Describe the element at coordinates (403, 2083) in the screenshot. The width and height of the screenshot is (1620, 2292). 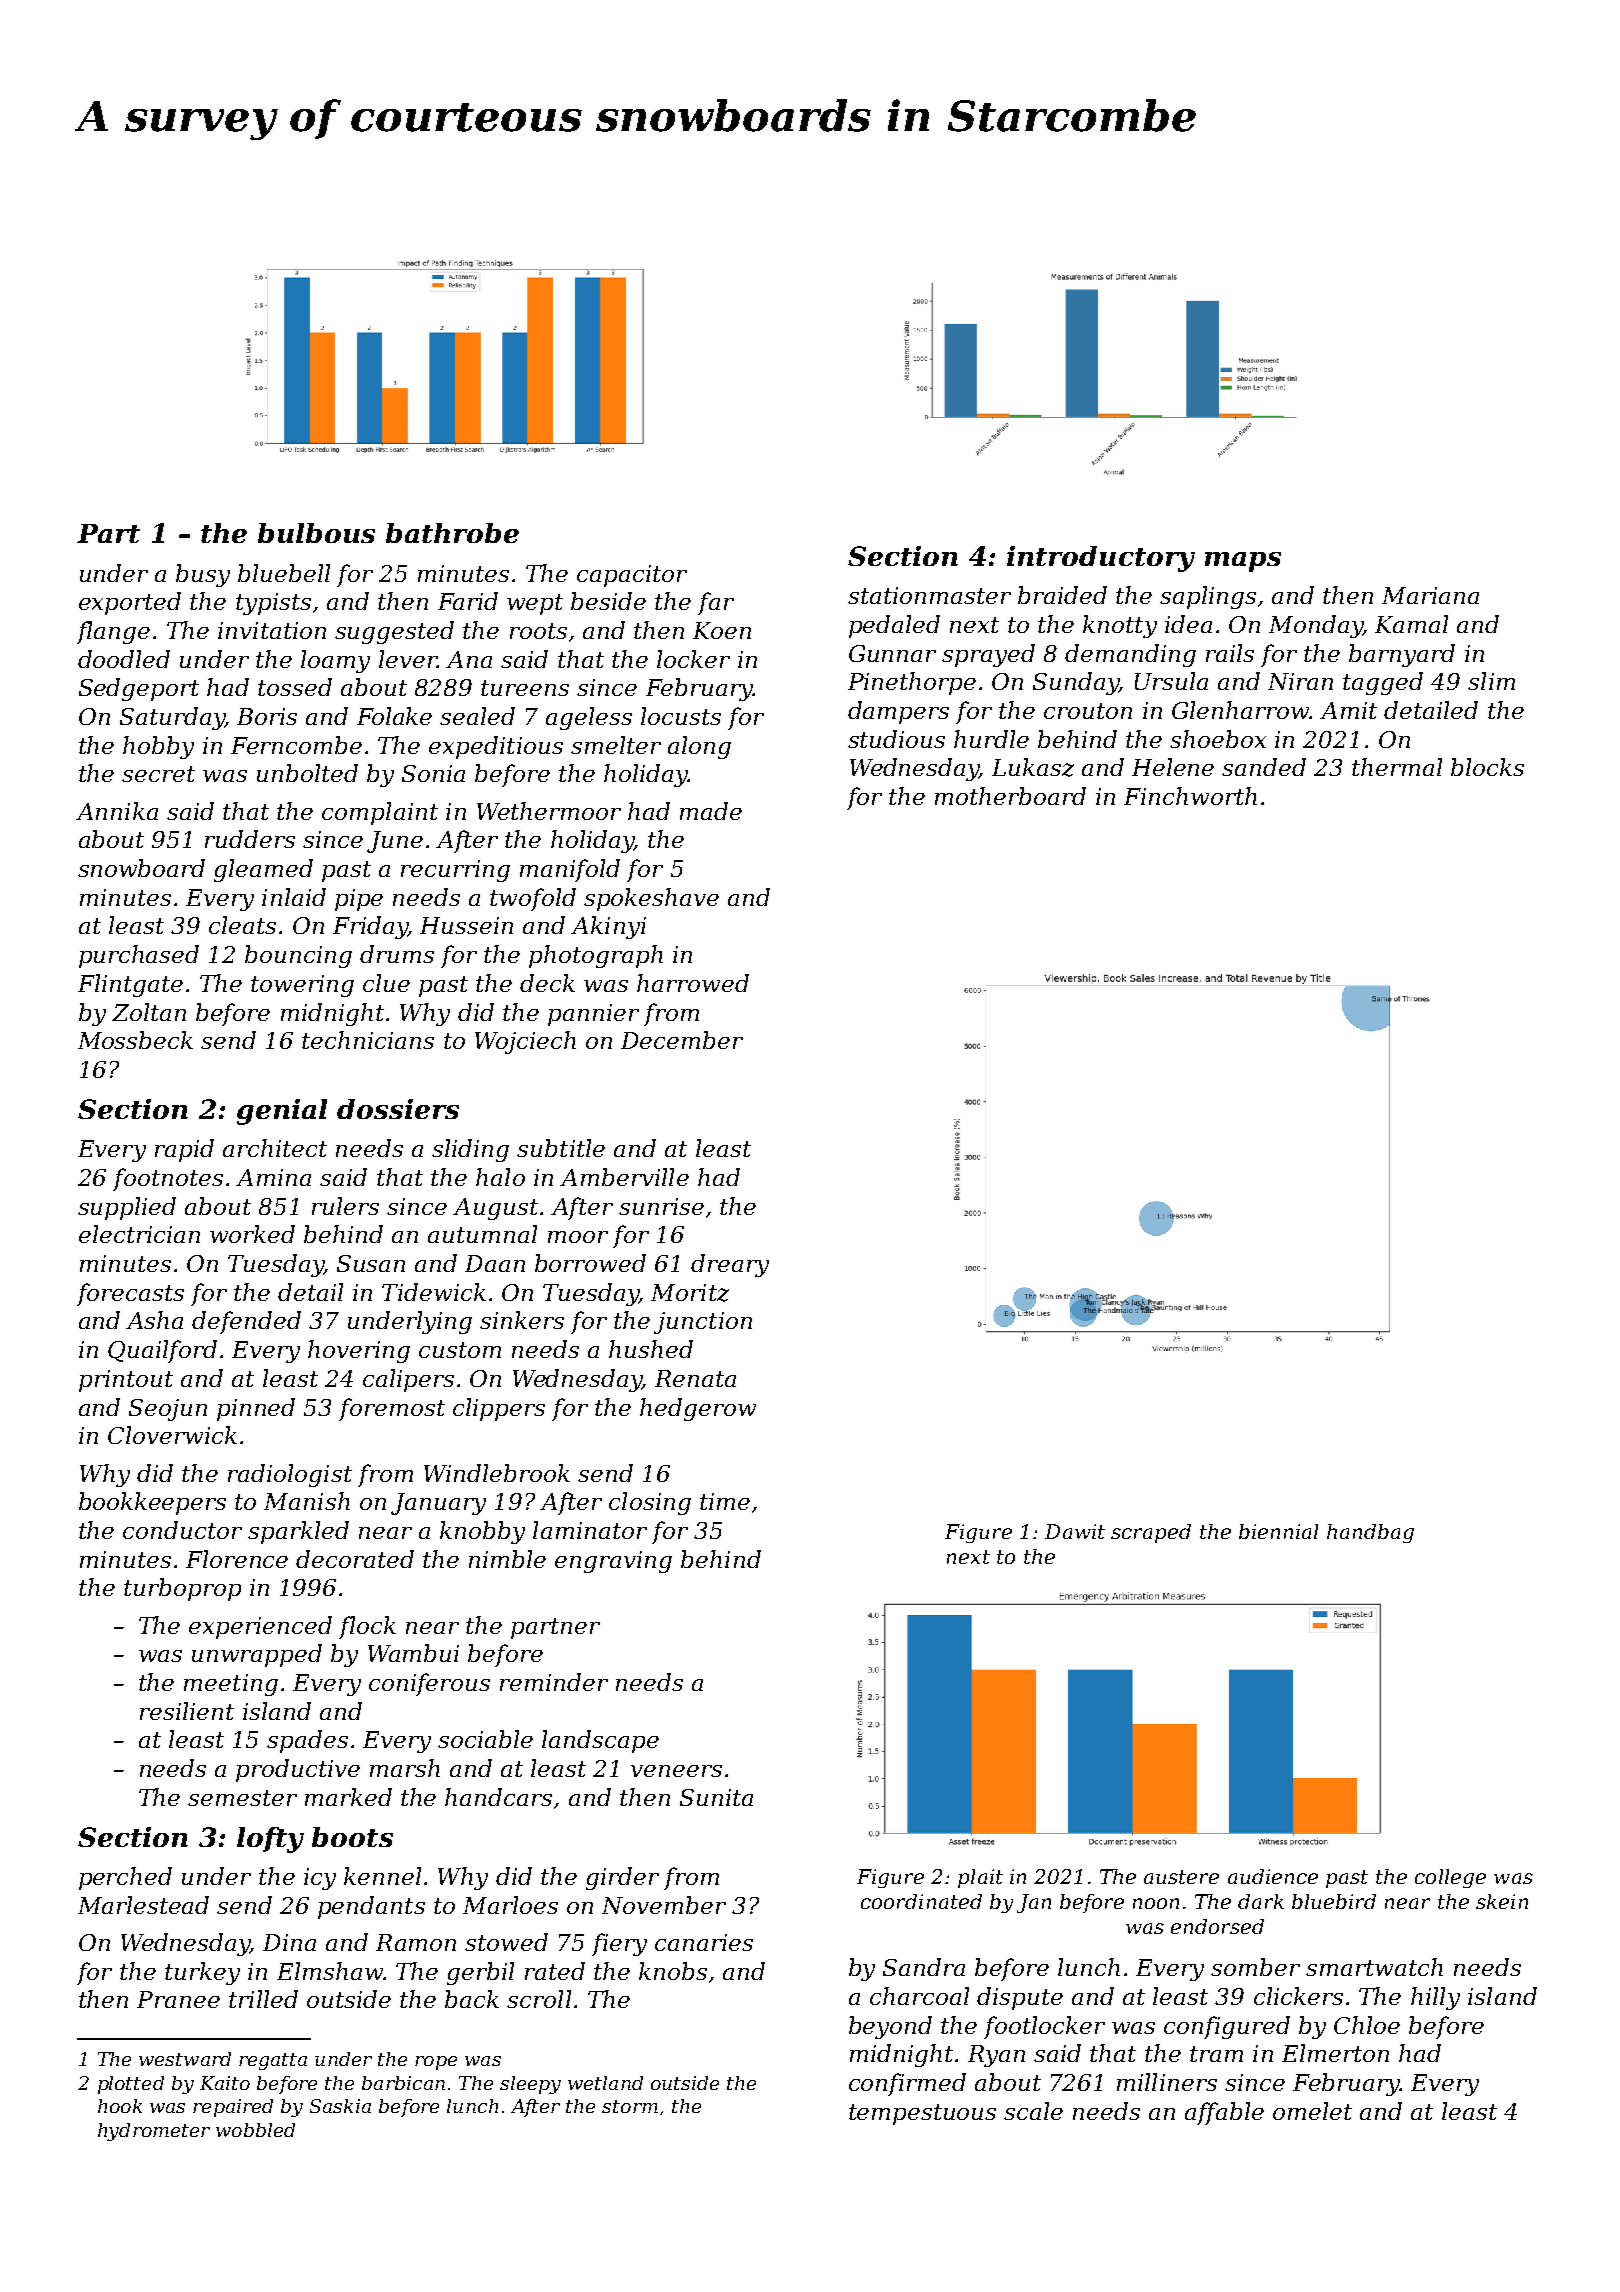
I see `barbican` at that location.
